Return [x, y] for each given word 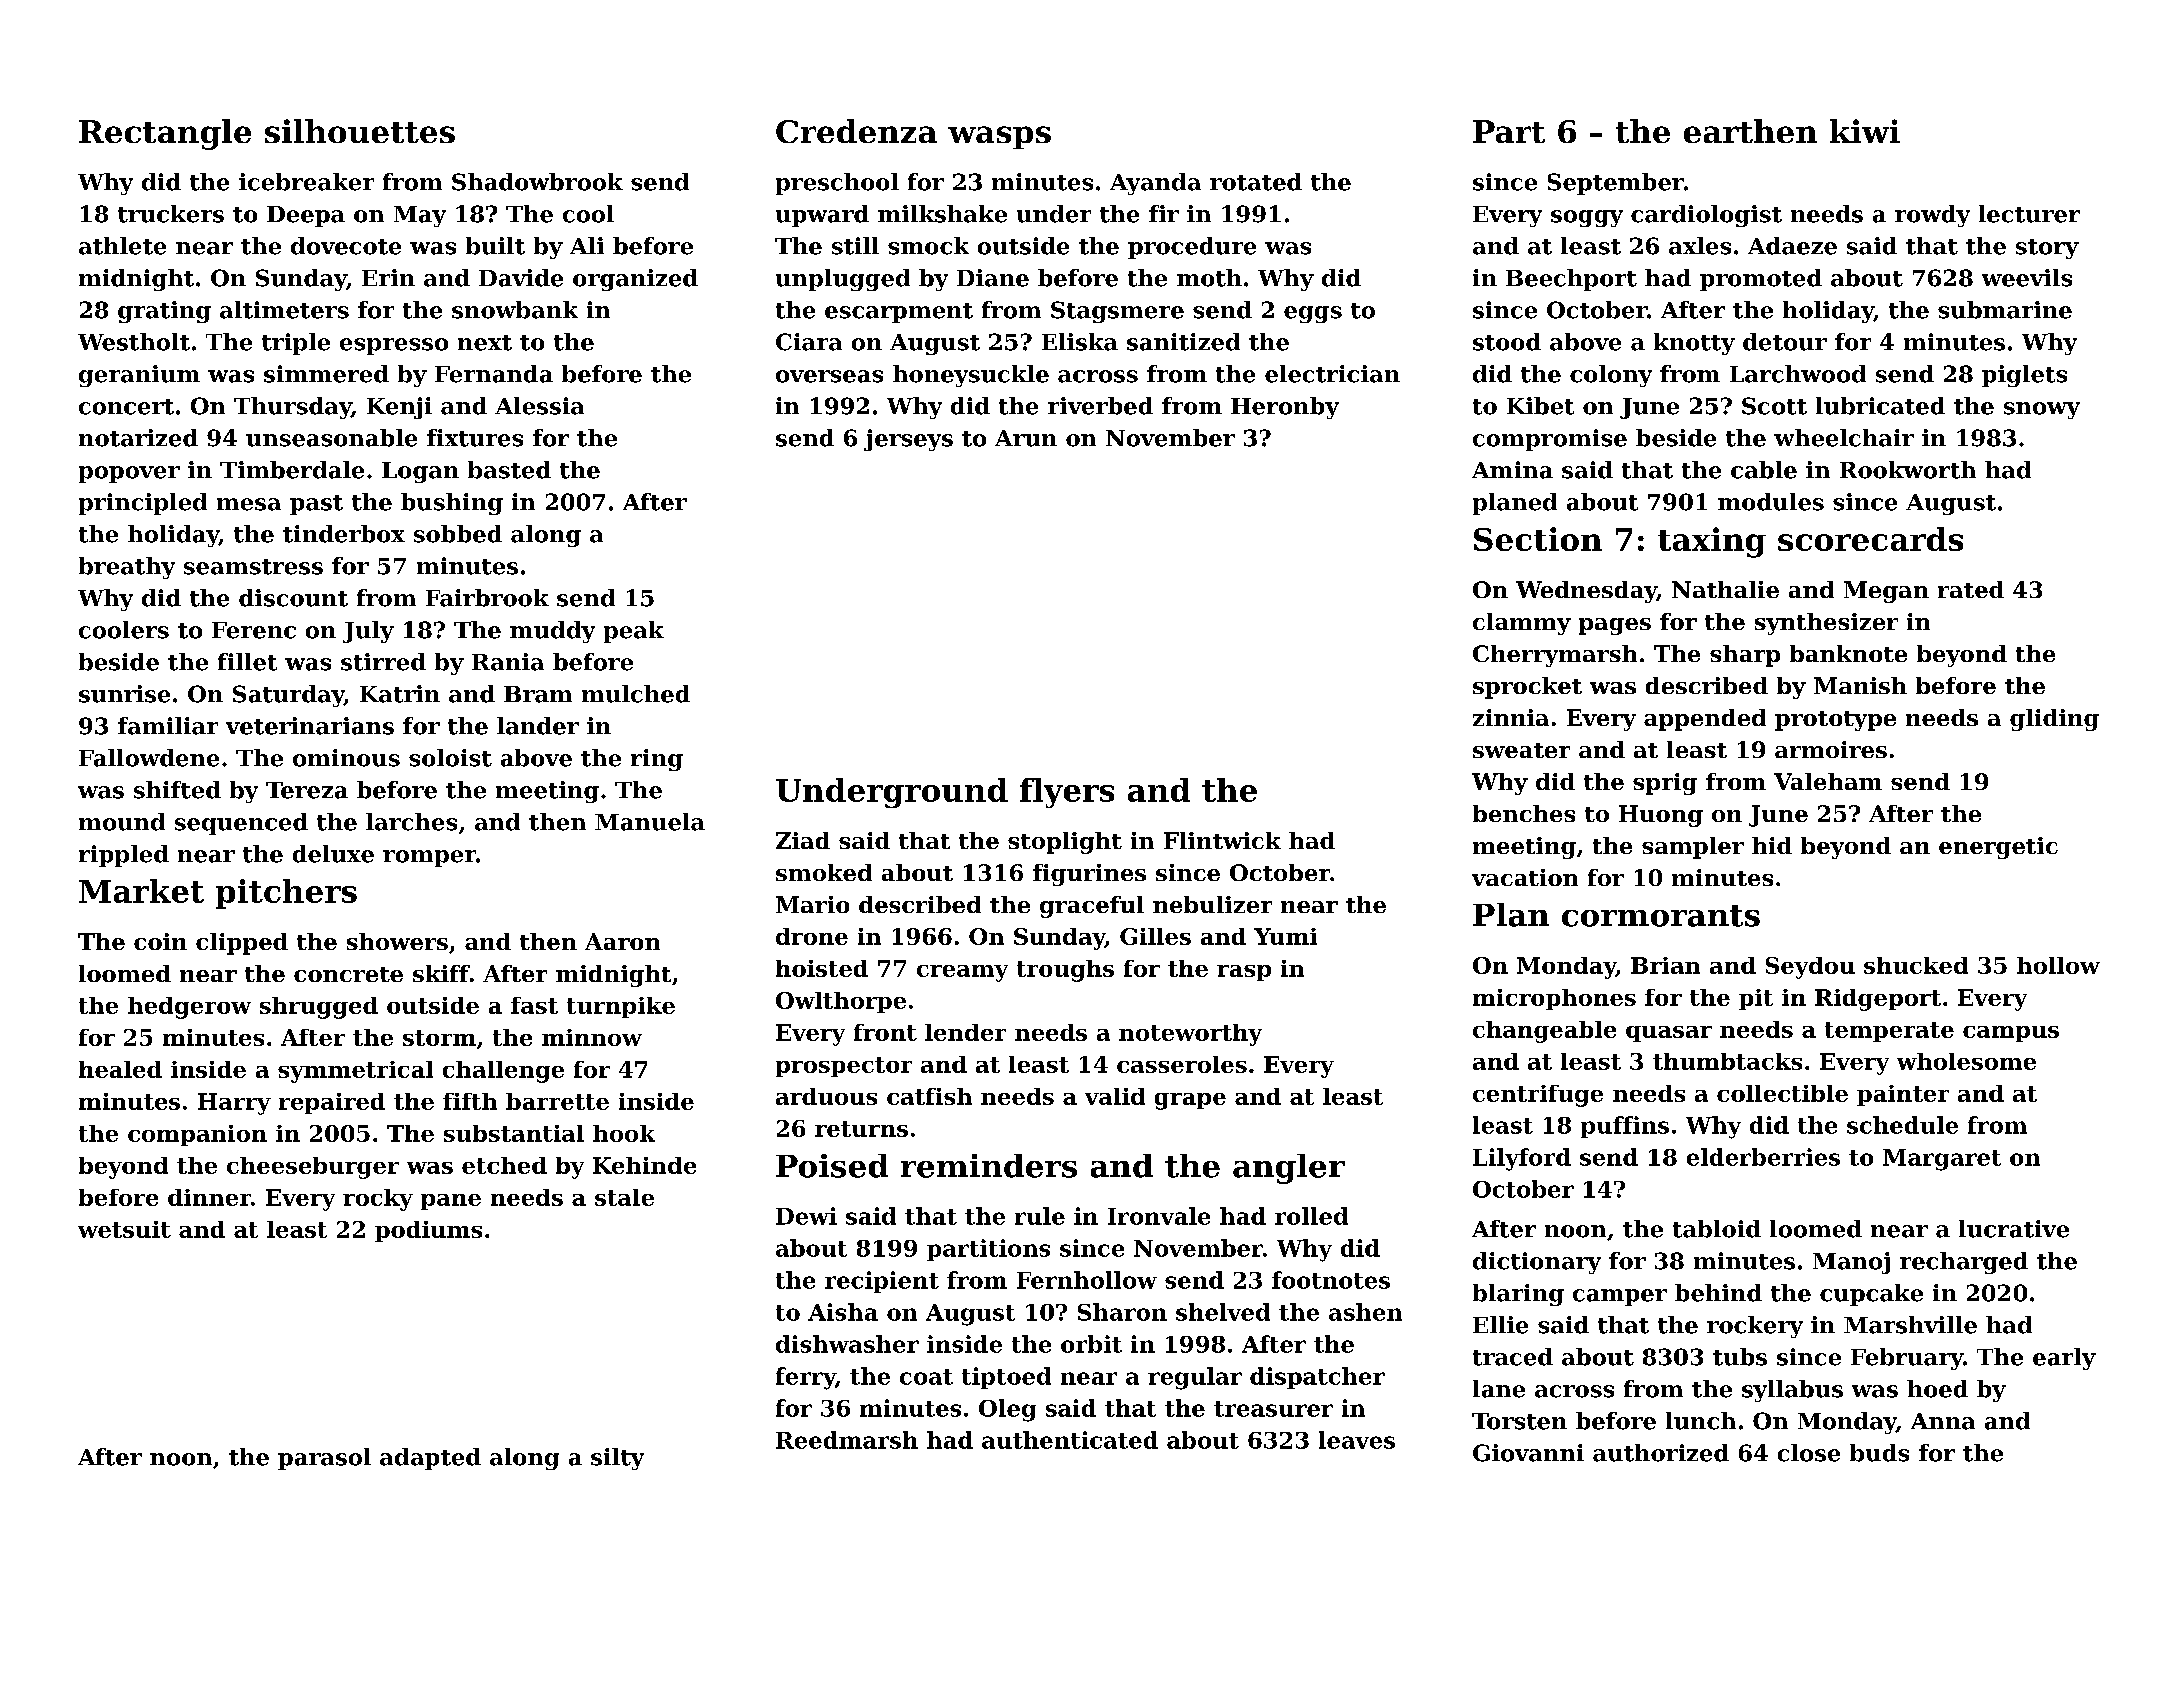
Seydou [1810, 968]
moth [1209, 278]
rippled [124, 856]
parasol [324, 1459]
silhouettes [360, 131]
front [885, 1032]
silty [617, 1459]
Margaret [1942, 1160]
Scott [1774, 406]
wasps [999, 137]
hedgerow [189, 1008]
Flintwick [1222, 840]
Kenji [399, 408]
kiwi [1865, 131]
